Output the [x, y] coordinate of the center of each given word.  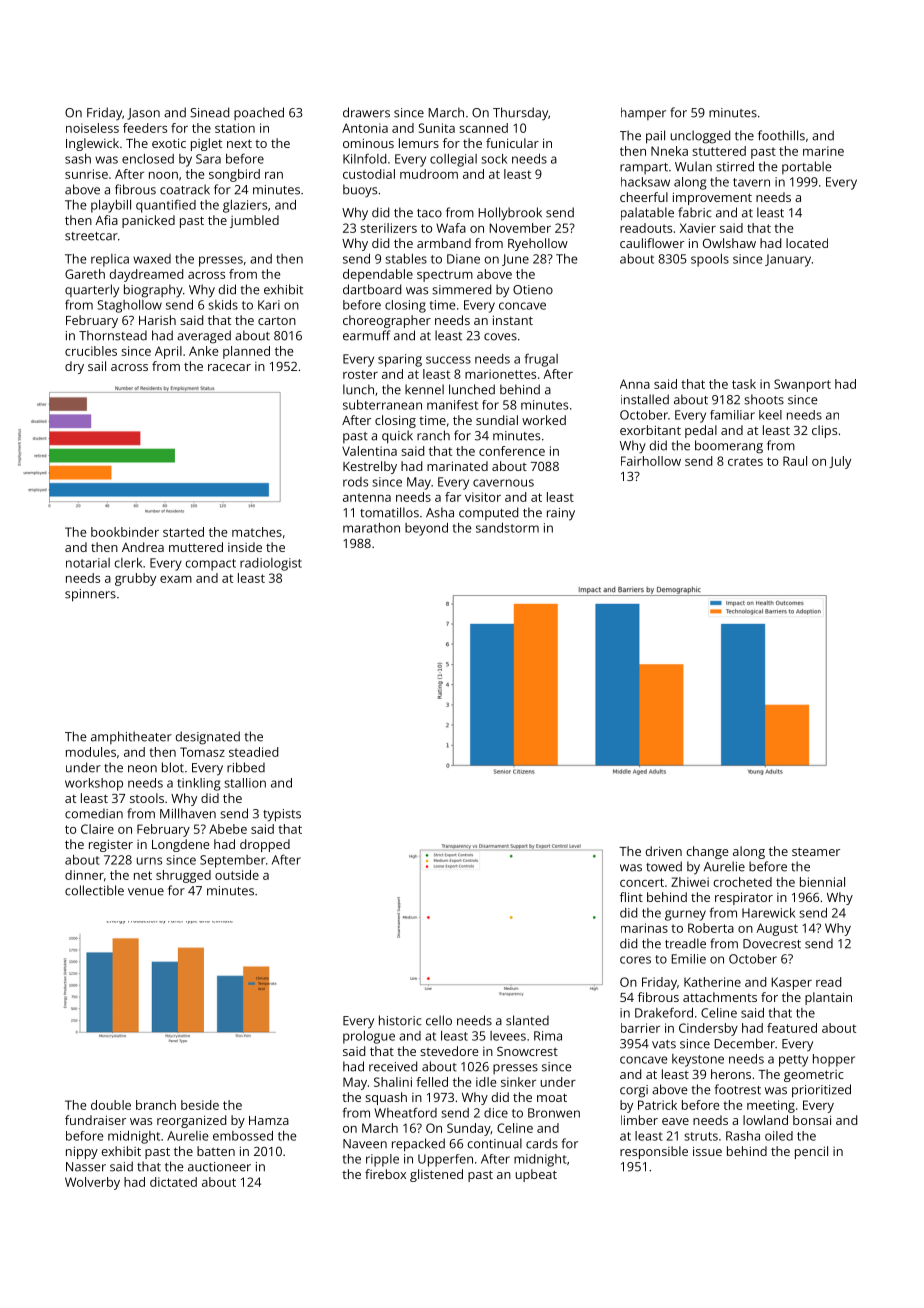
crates [745, 461]
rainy [561, 514]
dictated [173, 1182]
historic [400, 1020]
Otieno [533, 290]
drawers [366, 112]
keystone [698, 1060]
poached [259, 113]
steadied [253, 752]
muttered [196, 547]
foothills [781, 135]
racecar [229, 367]
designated [208, 738]
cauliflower [652, 243]
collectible [94, 890]
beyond [426, 529]
